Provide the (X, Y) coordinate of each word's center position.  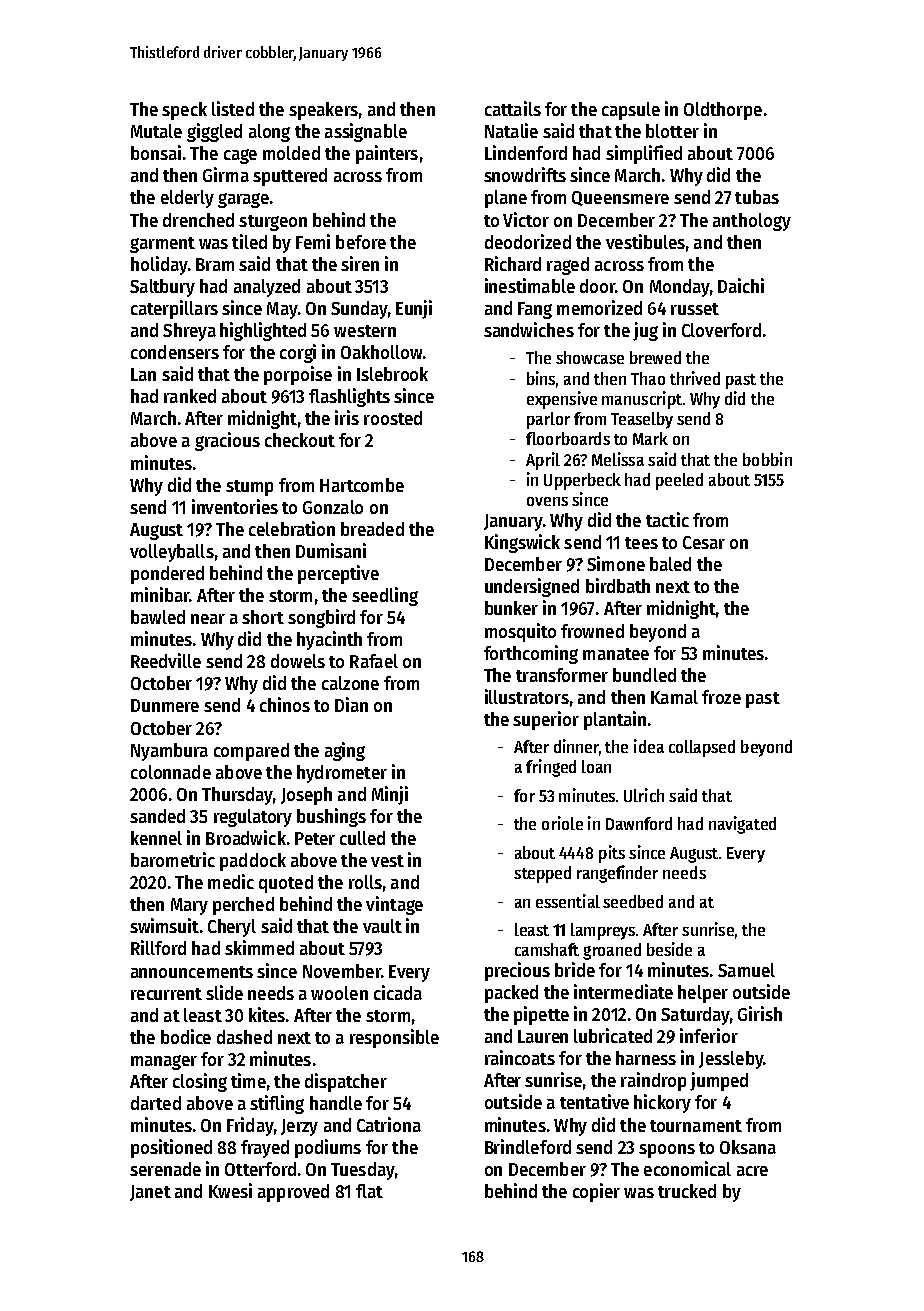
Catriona (389, 1124)
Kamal (674, 697)
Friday (250, 1126)
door (598, 286)
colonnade (171, 772)
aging (345, 751)
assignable (366, 132)
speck (184, 111)
